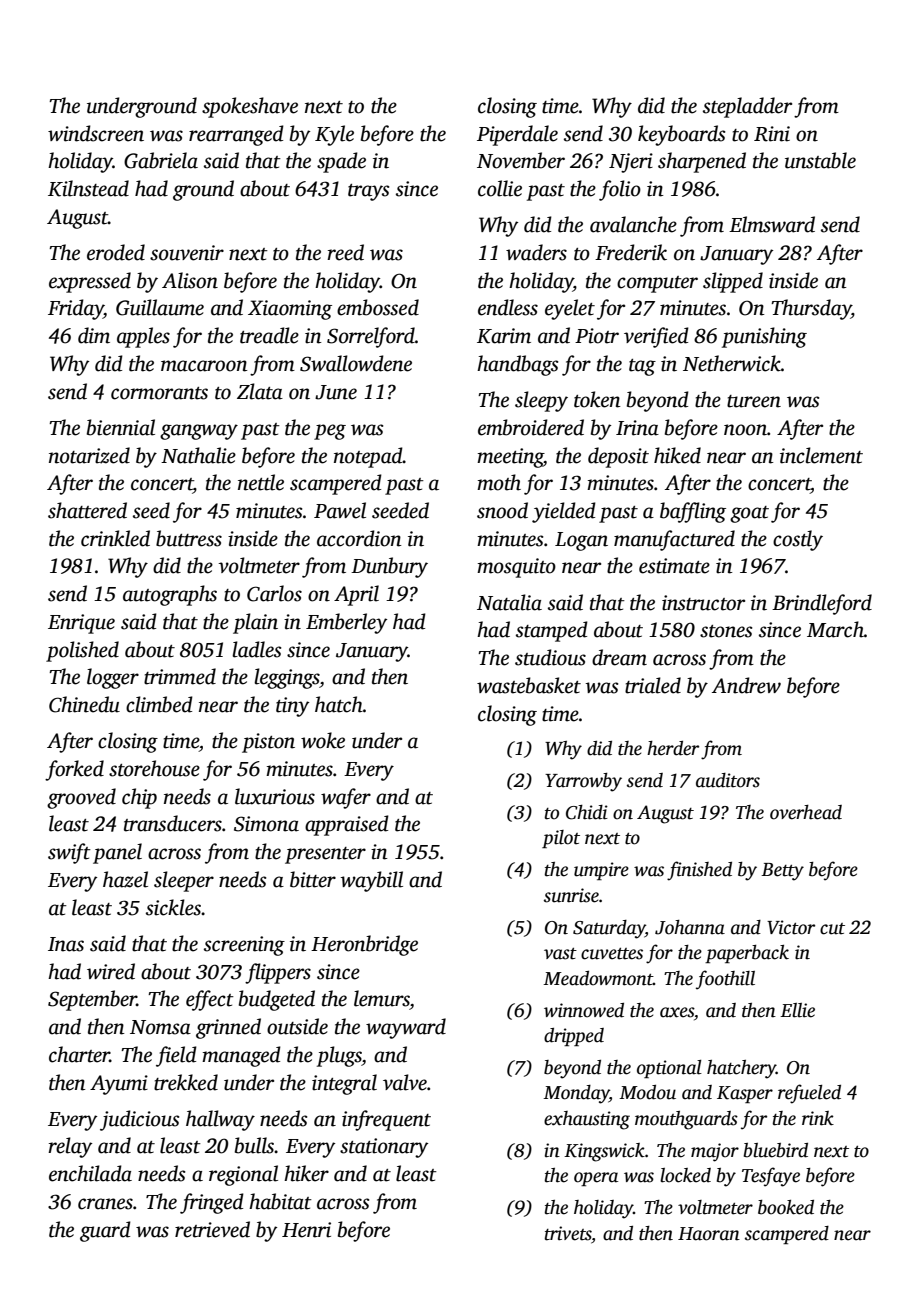 The image size is (924, 1314). I want to click on bulls, so click(255, 1145).
